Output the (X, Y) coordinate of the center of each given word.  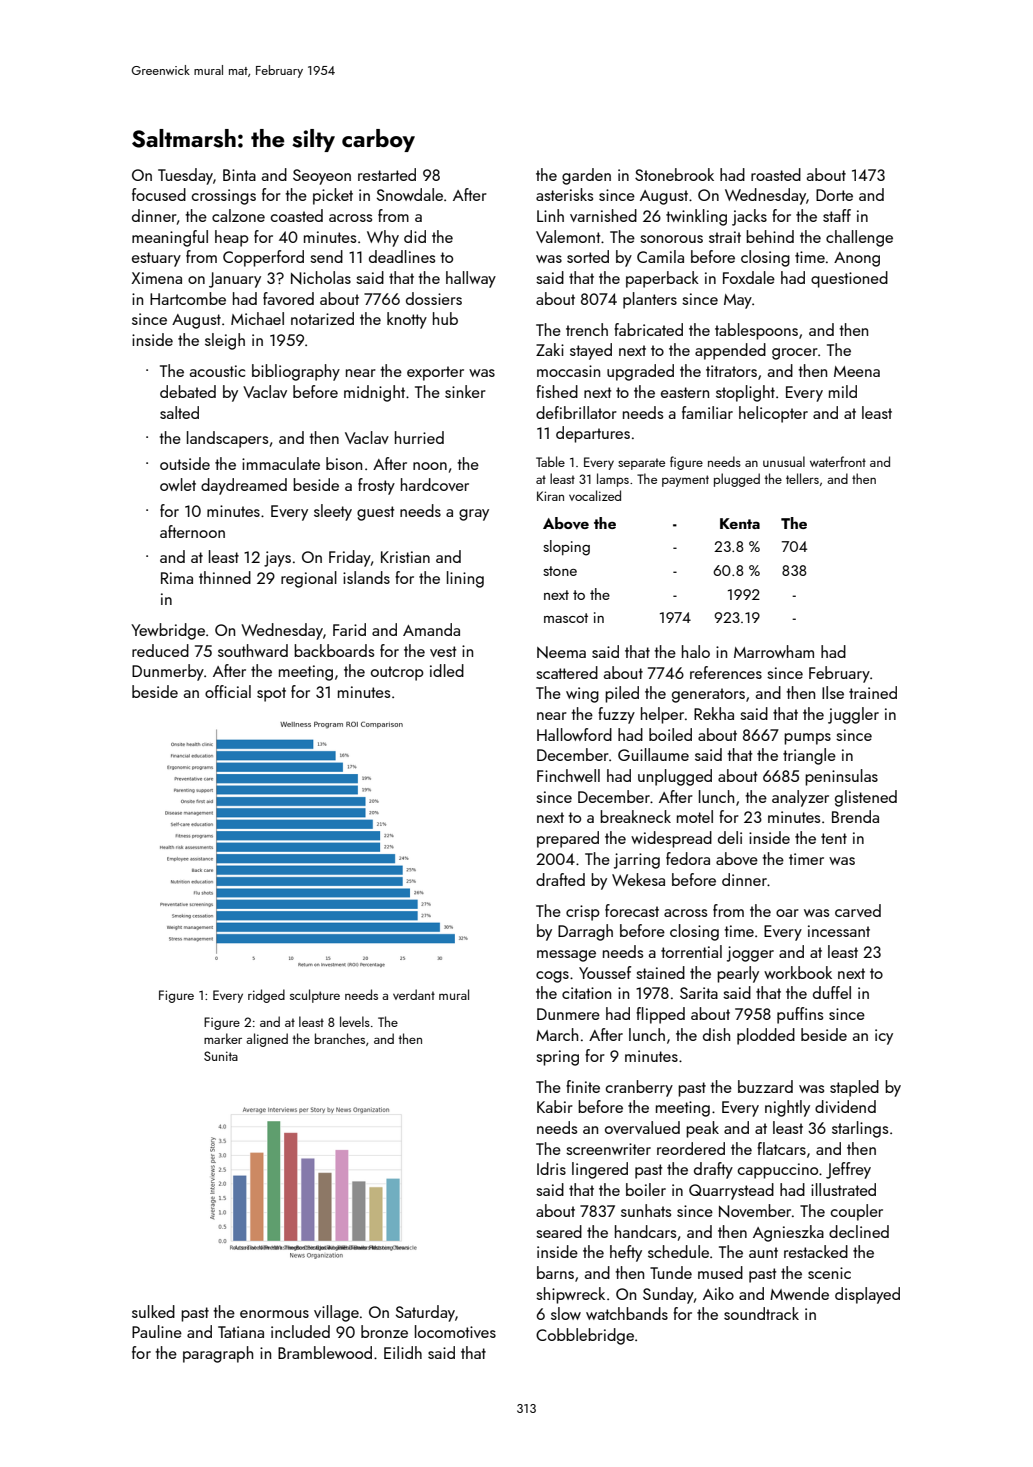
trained (873, 692)
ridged (266, 996)
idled (447, 670)
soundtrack (761, 1313)
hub (445, 318)
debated (188, 391)
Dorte (834, 195)
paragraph (218, 1354)
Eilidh (403, 1352)
